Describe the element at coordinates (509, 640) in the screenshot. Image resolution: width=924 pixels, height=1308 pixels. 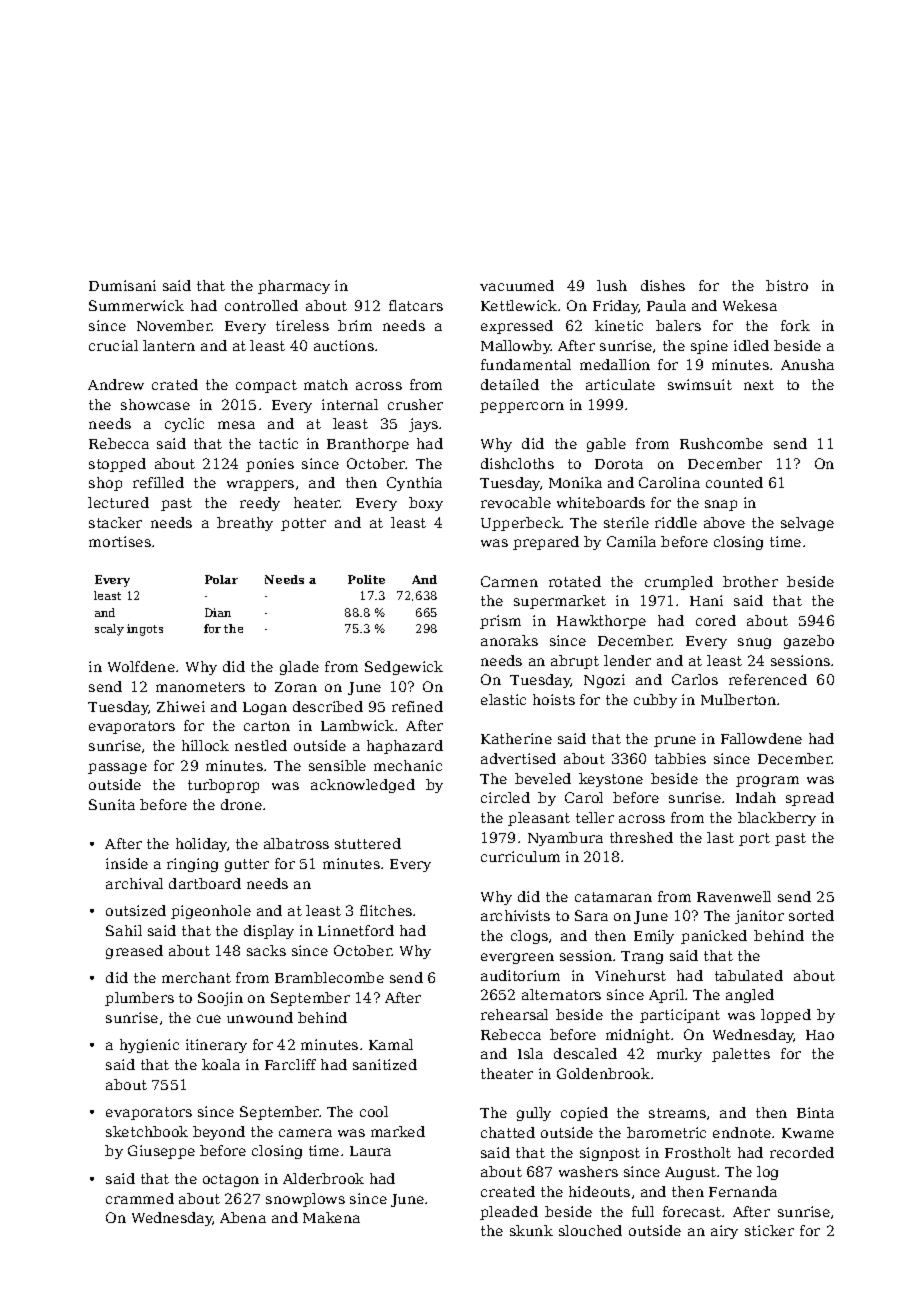
I see `anoraks` at that location.
